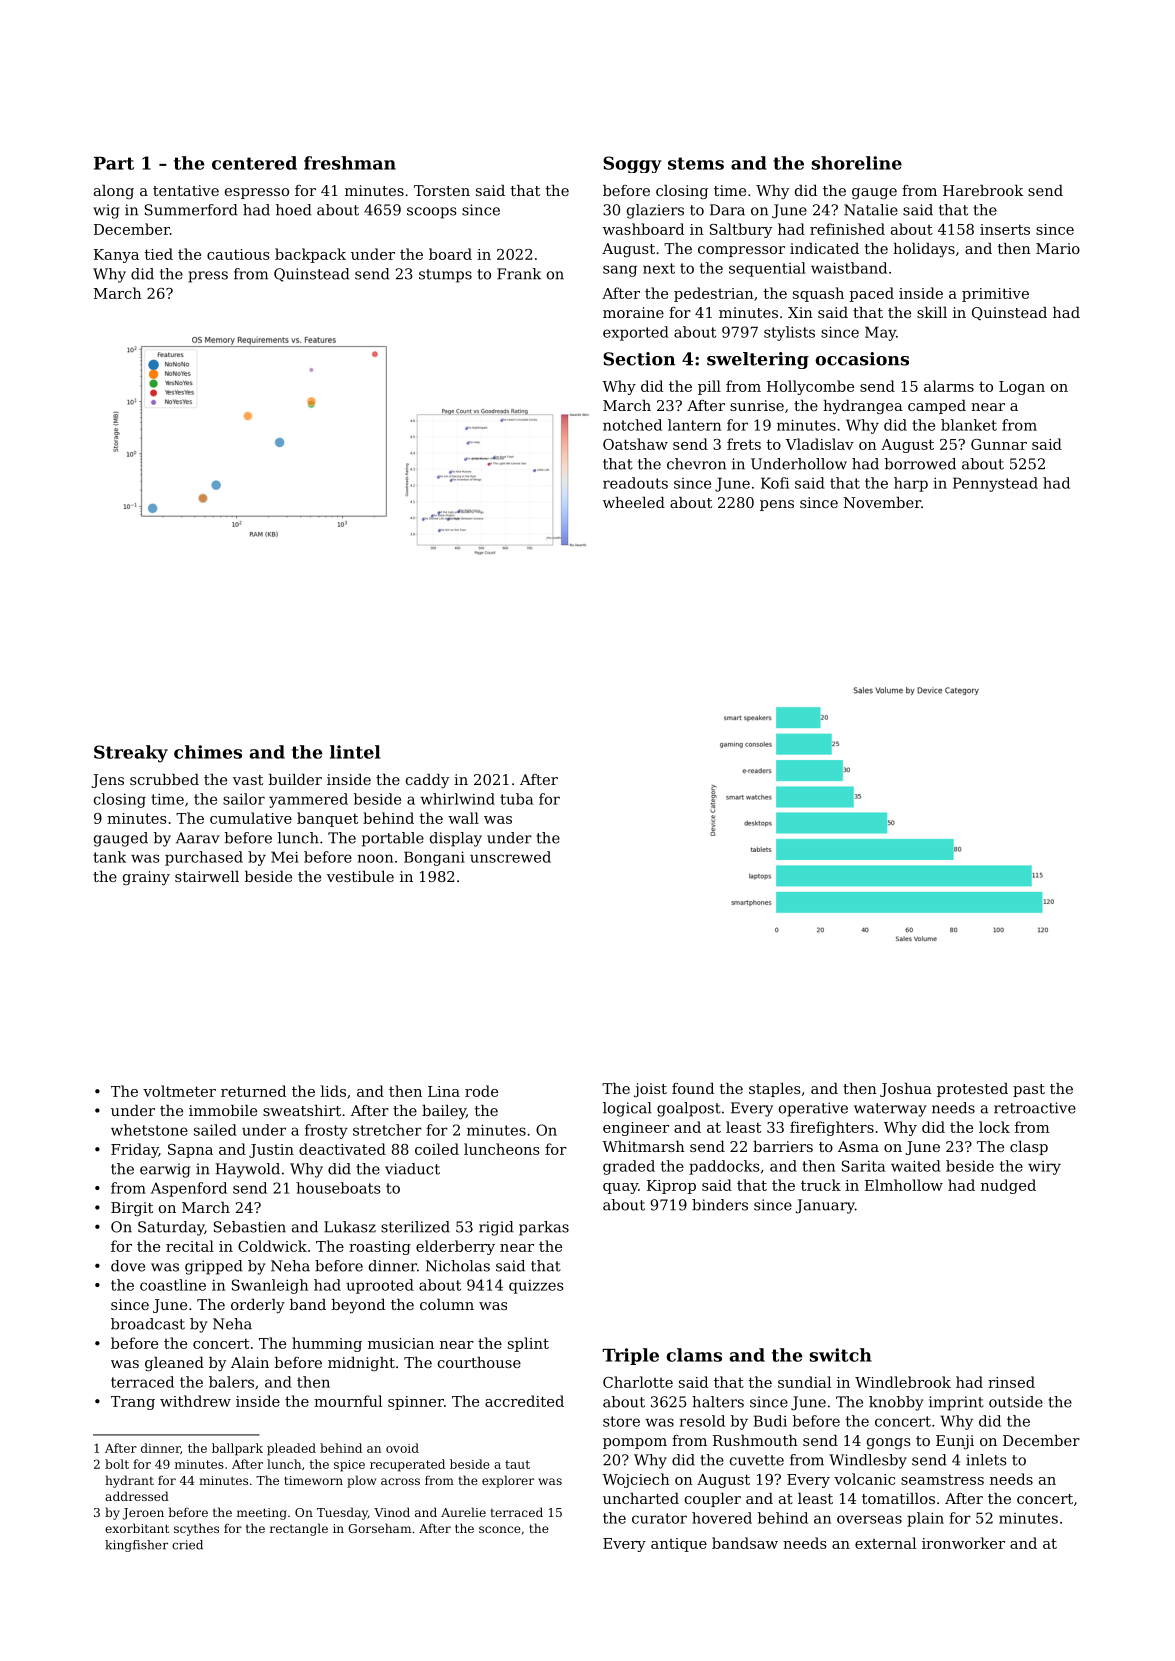 The height and width of the screenshot is (1661, 1175). I want to click on voltmeter, so click(179, 1091).
